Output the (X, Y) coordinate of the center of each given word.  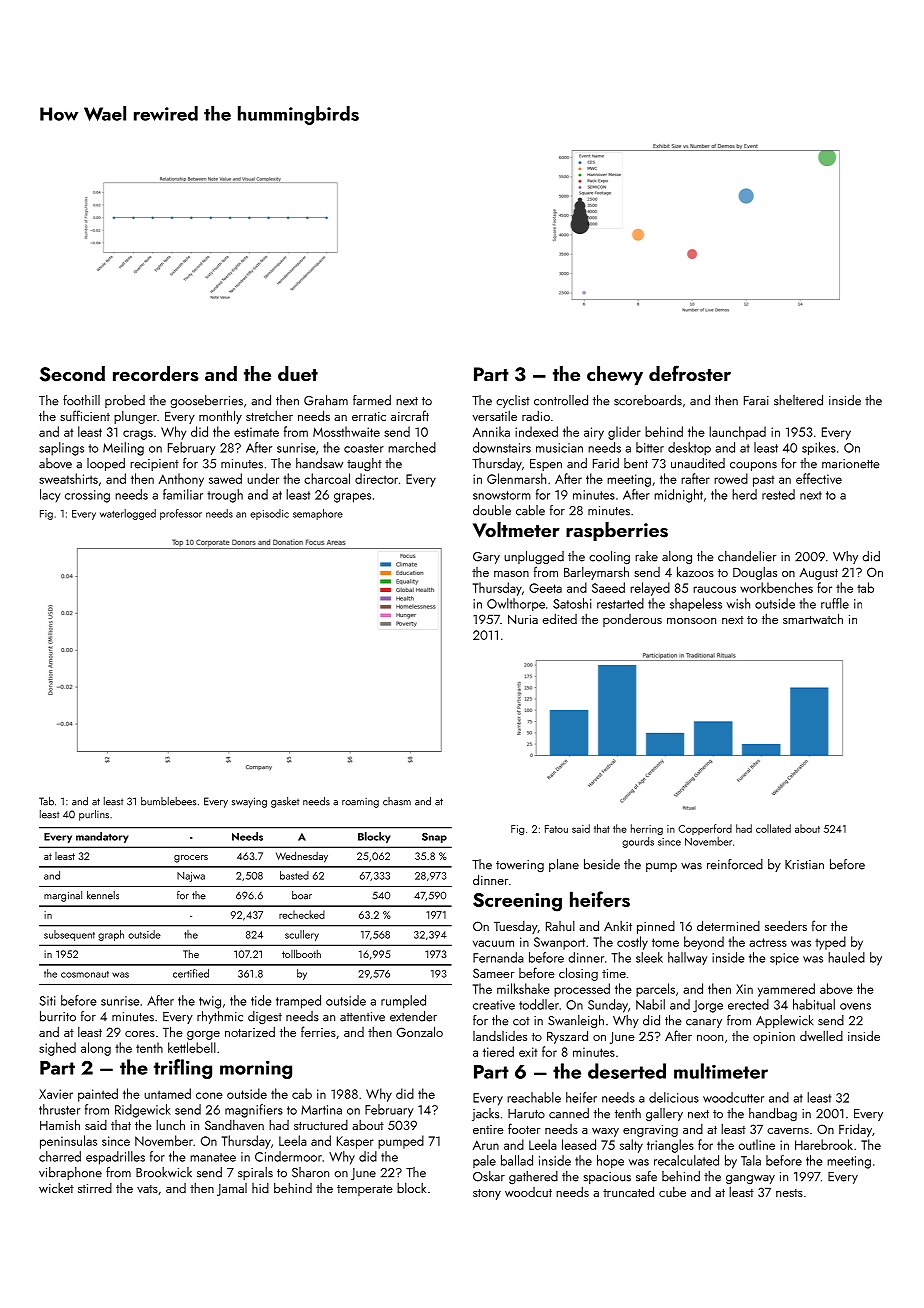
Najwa (191, 877)
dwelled (821, 1036)
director (376, 478)
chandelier (747, 556)
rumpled (403, 1002)
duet (298, 373)
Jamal (232, 1189)
